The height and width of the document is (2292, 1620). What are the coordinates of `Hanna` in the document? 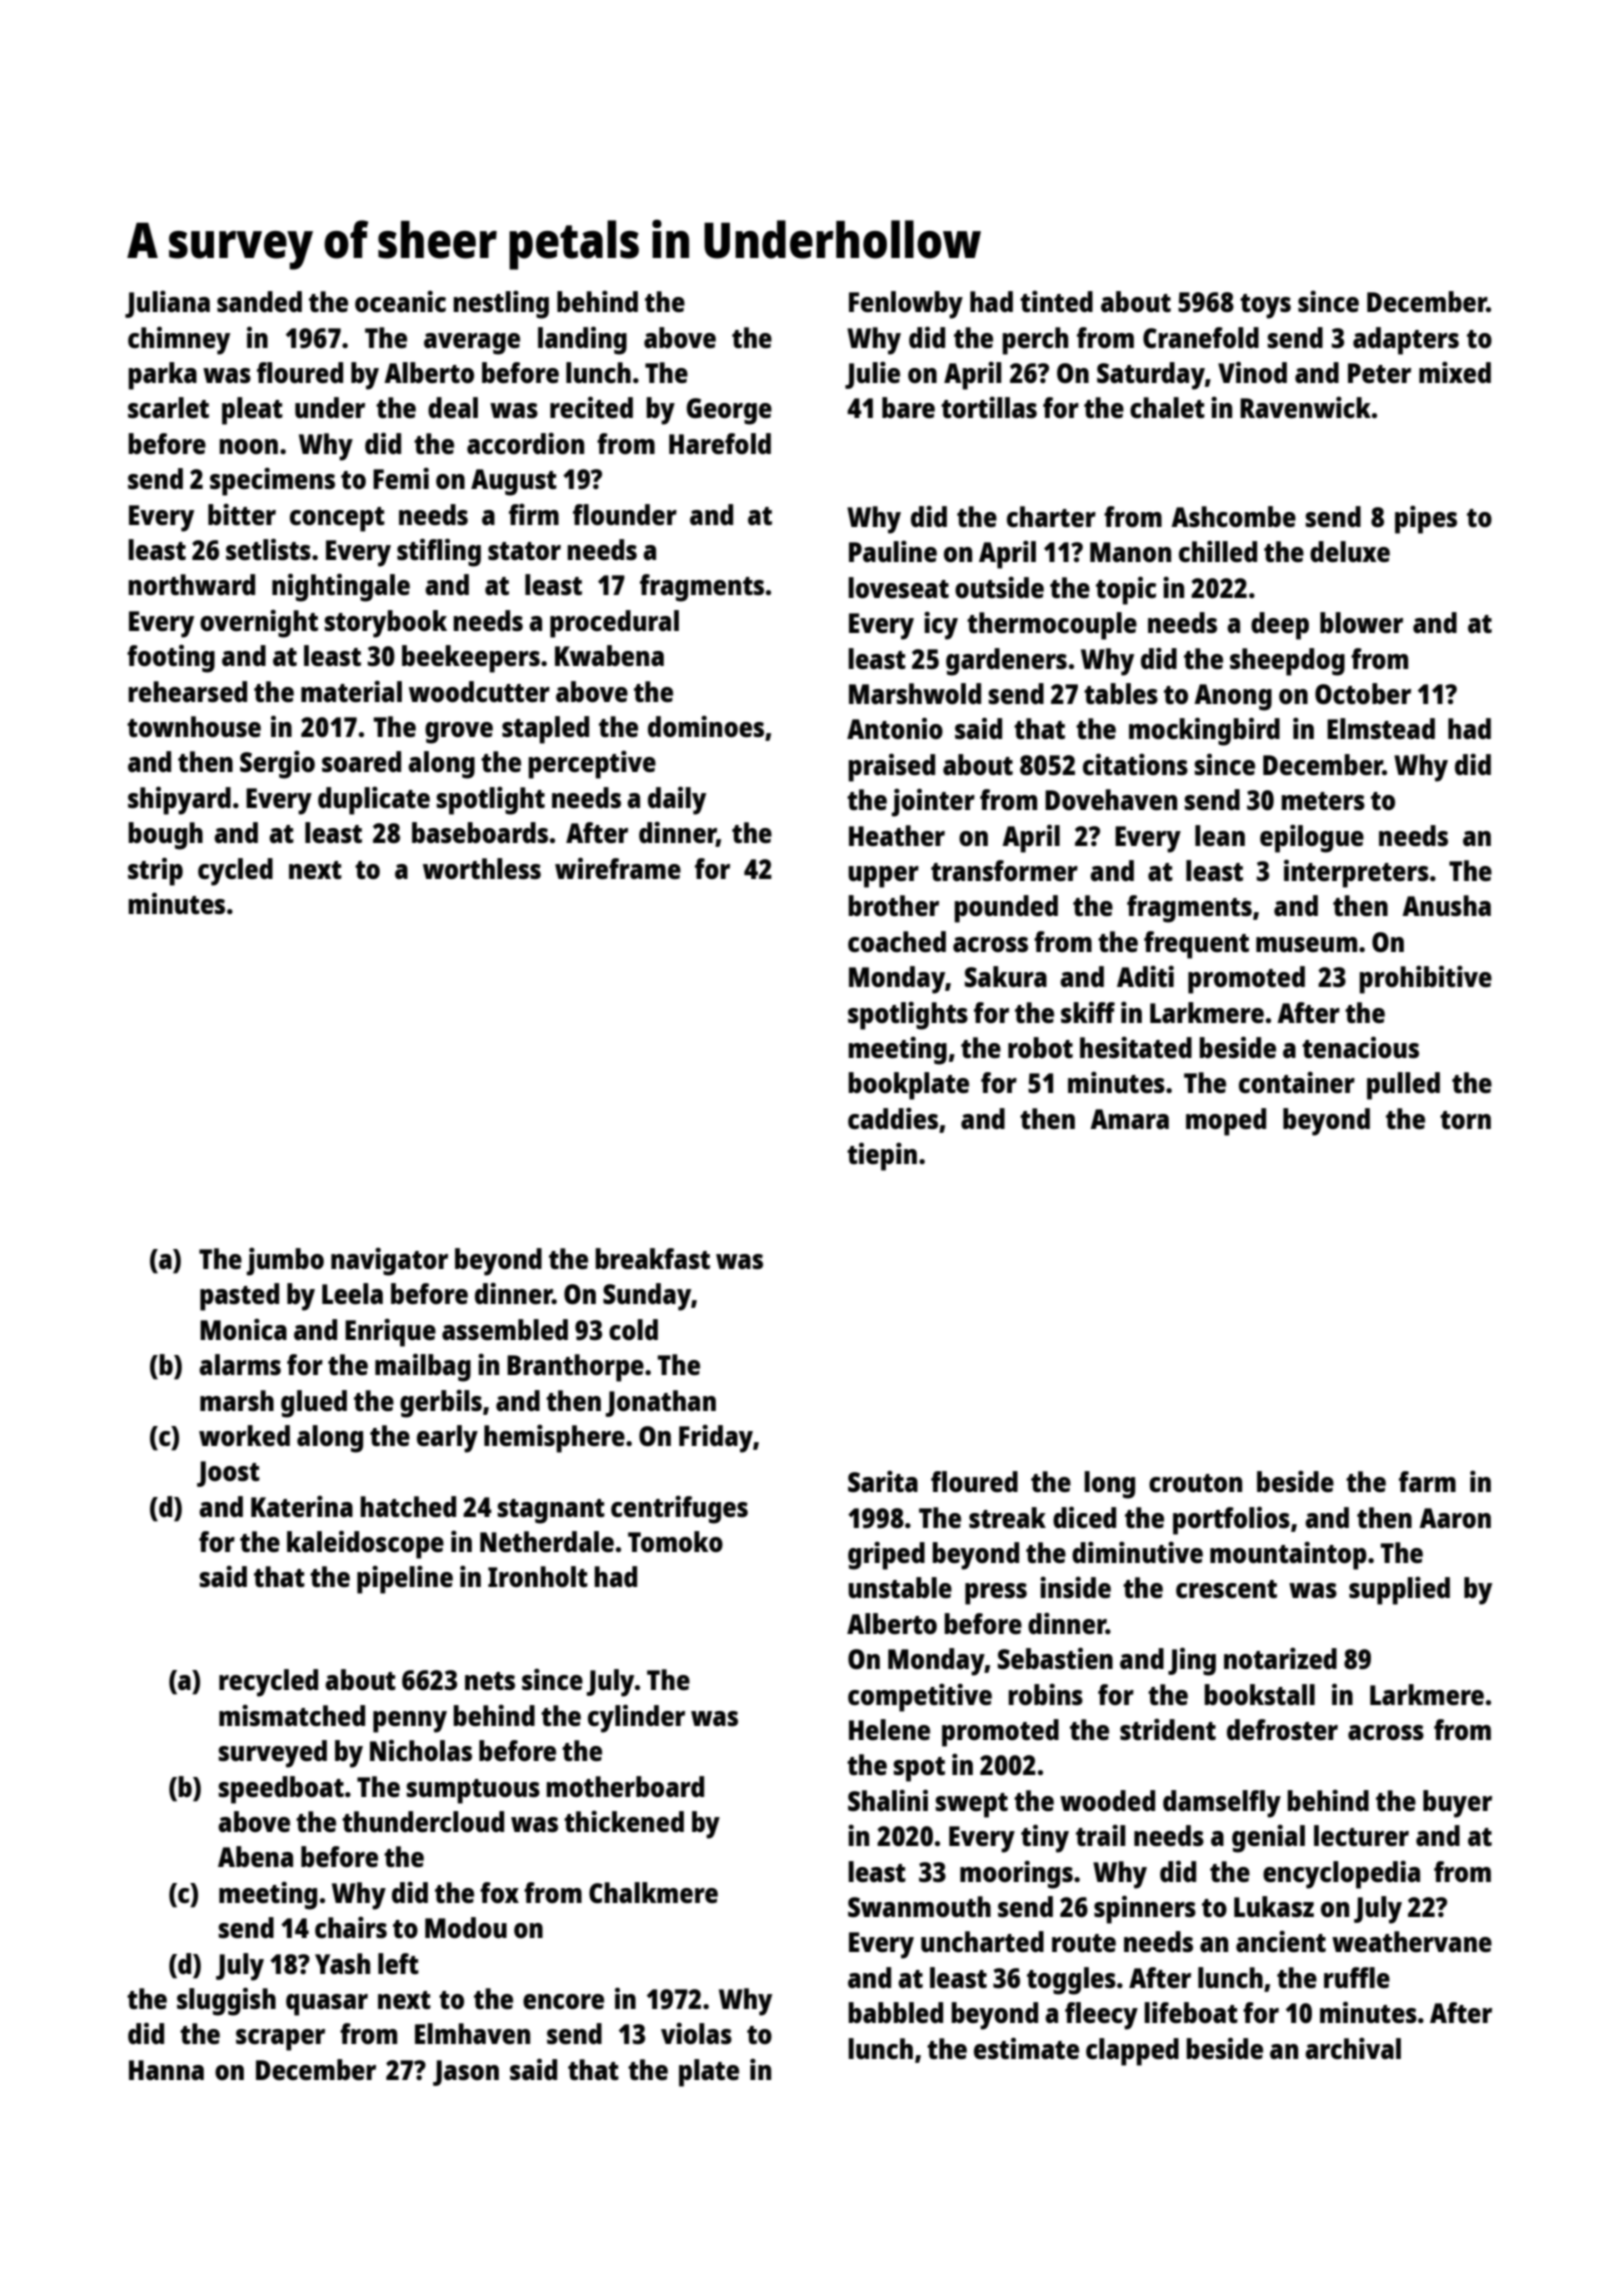 It's located at (166, 2070).
